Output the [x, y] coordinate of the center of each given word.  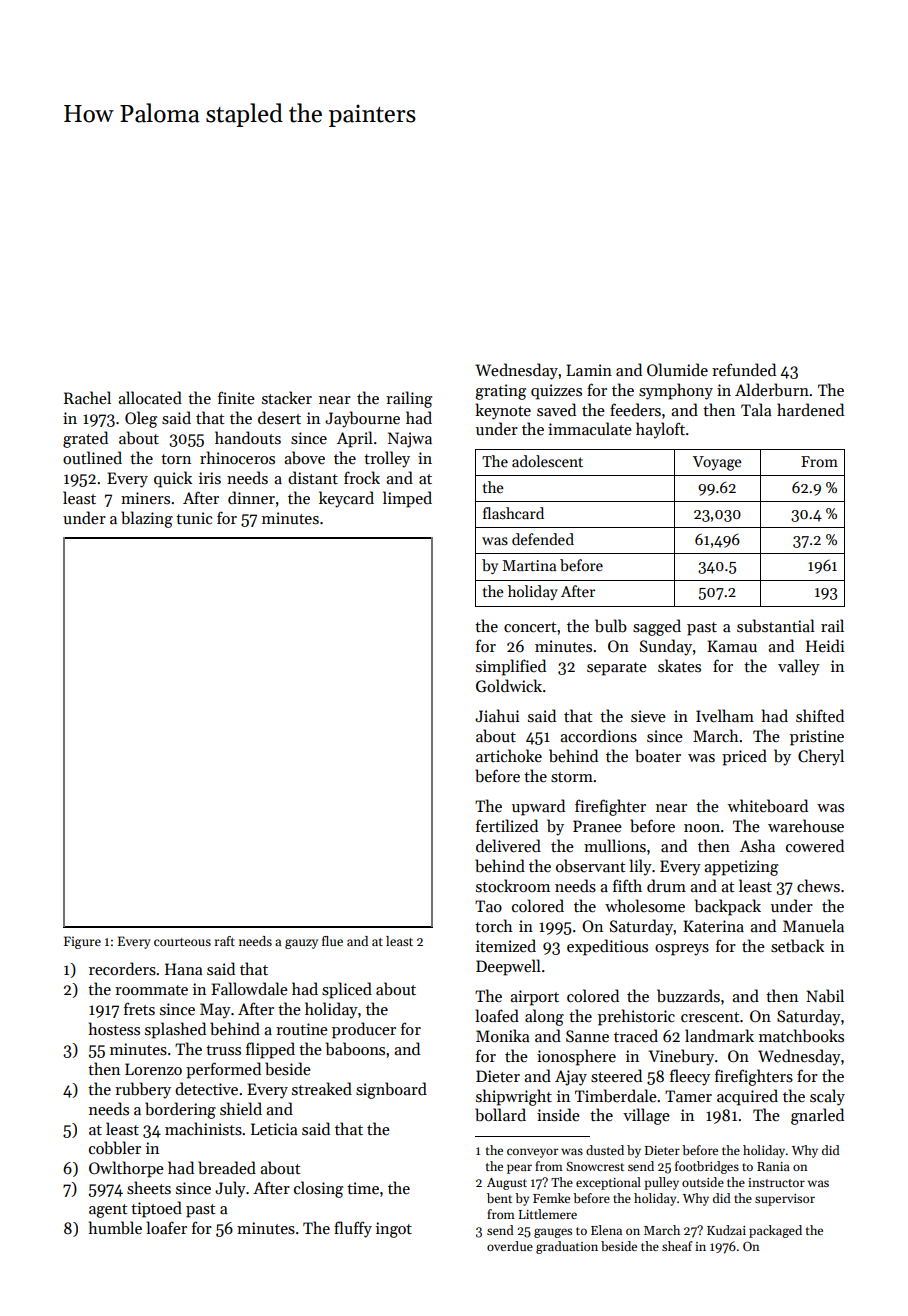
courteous [182, 942]
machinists [203, 1129]
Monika [503, 1035]
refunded [744, 369]
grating [500, 392]
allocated [150, 397]
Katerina [713, 926]
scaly [827, 1097]
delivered [508, 845]
